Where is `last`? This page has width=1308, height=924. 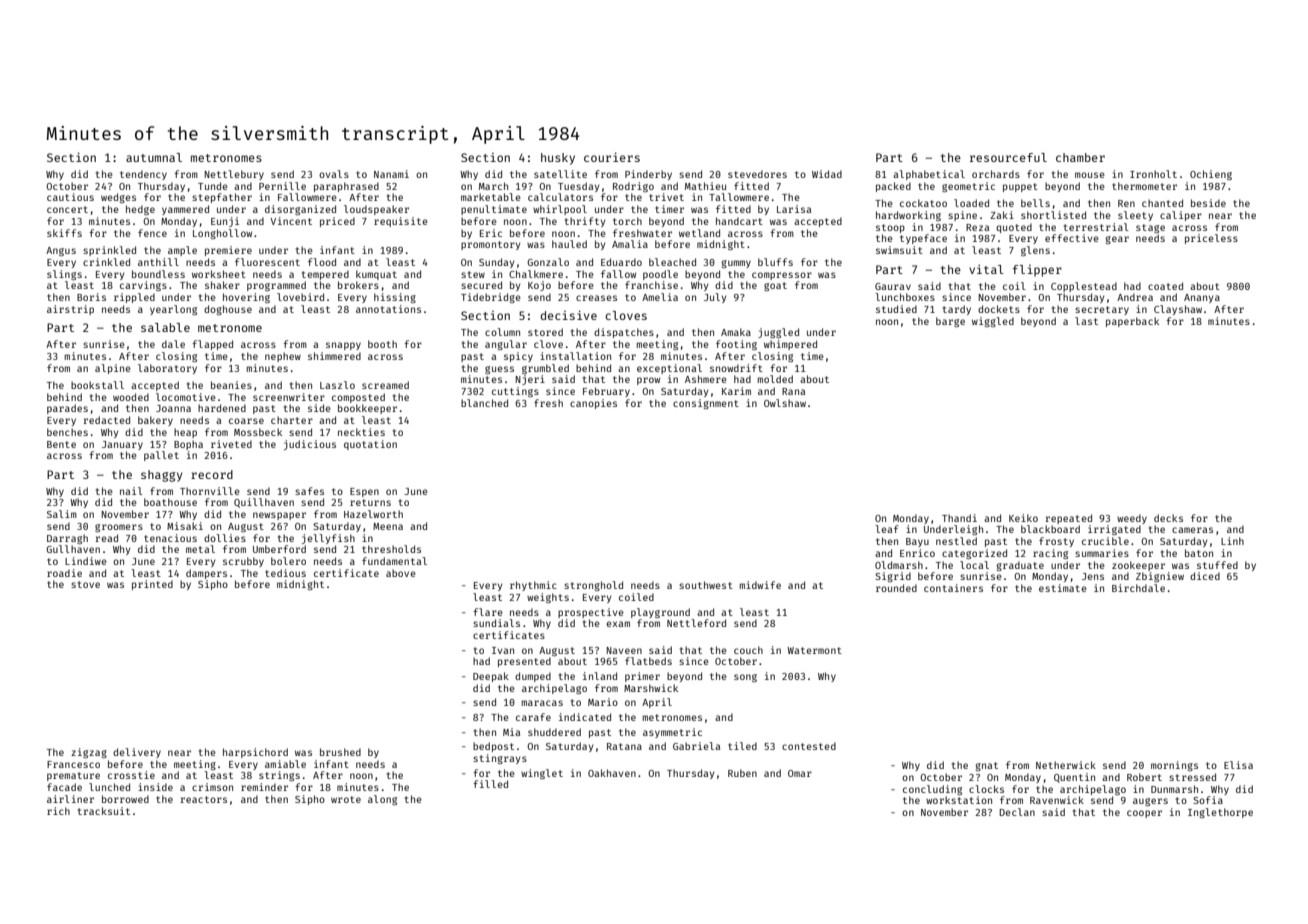 last is located at coordinates (1086, 321).
